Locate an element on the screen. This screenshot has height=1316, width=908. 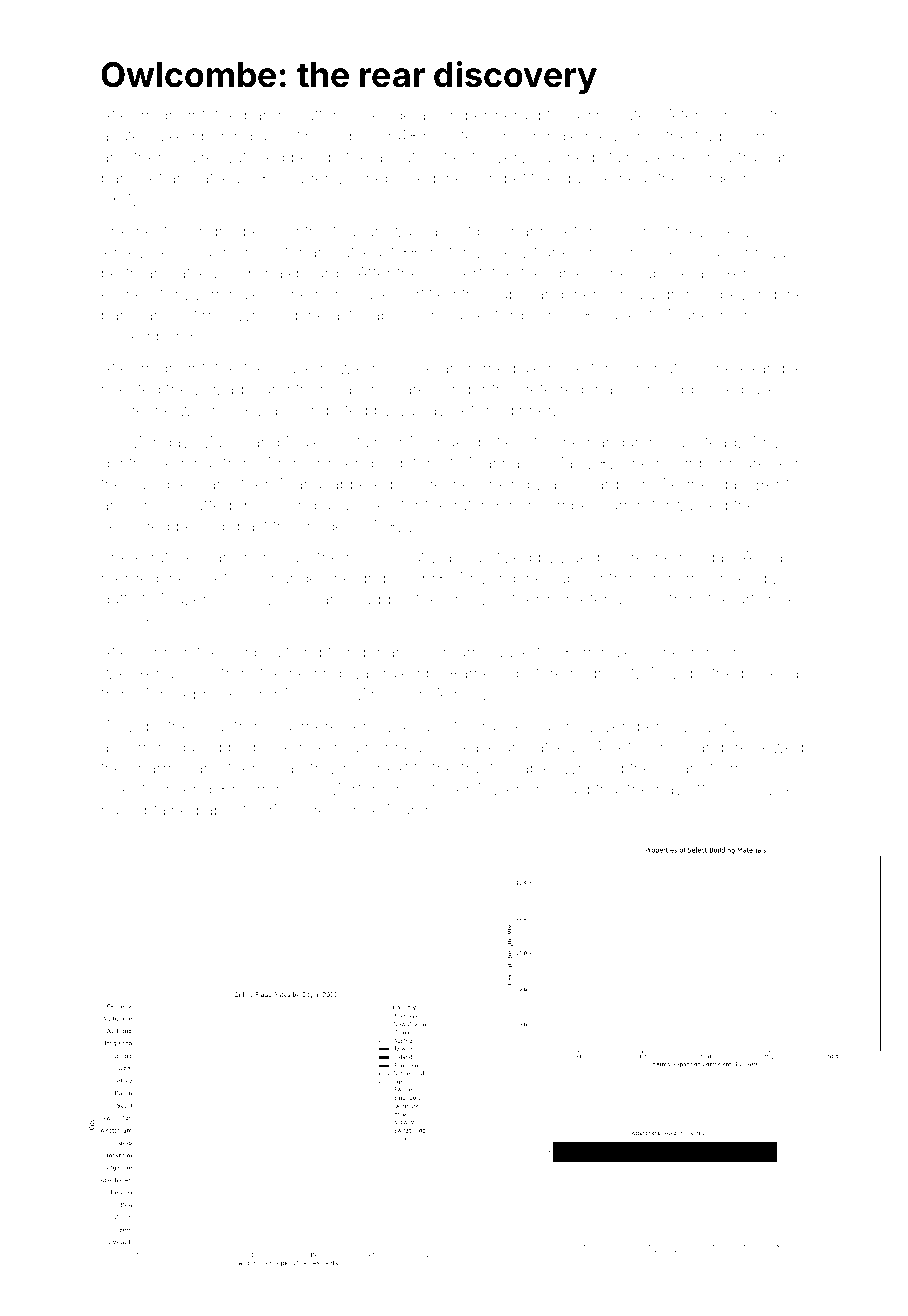
had is located at coordinates (115, 810).
